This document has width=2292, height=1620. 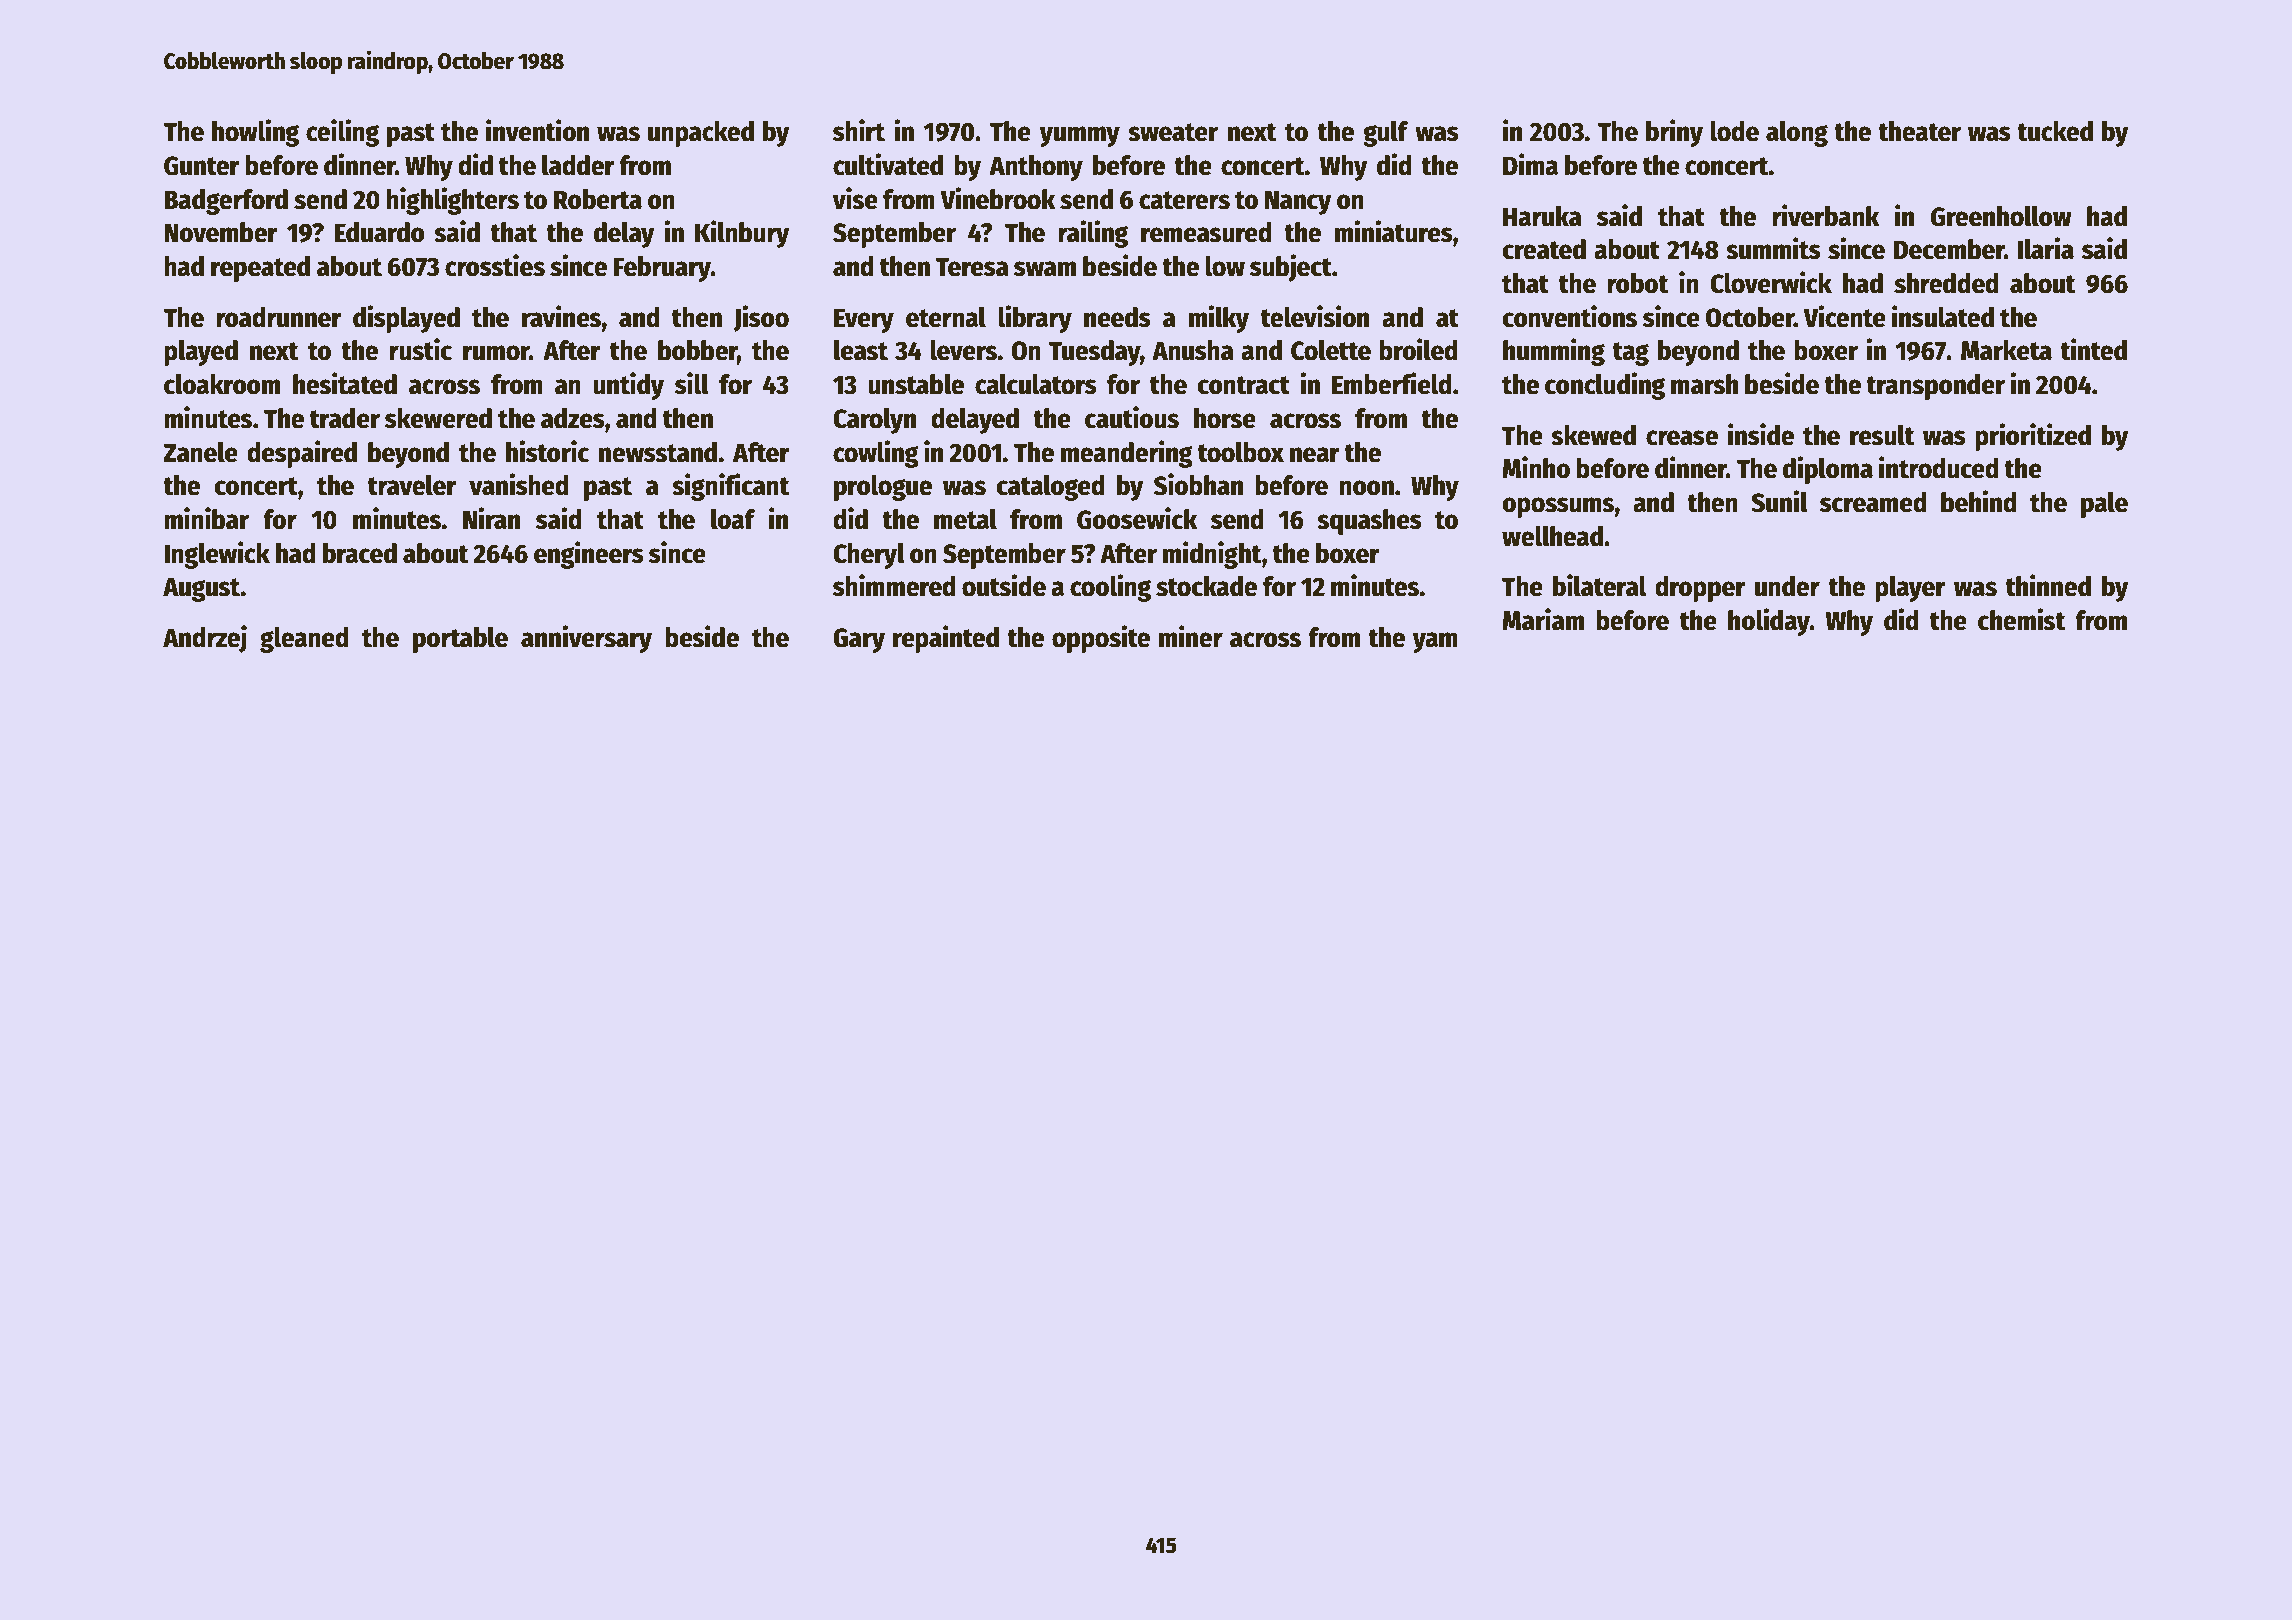 What do you see at coordinates (1386, 134) in the document?
I see `gulf` at bounding box center [1386, 134].
